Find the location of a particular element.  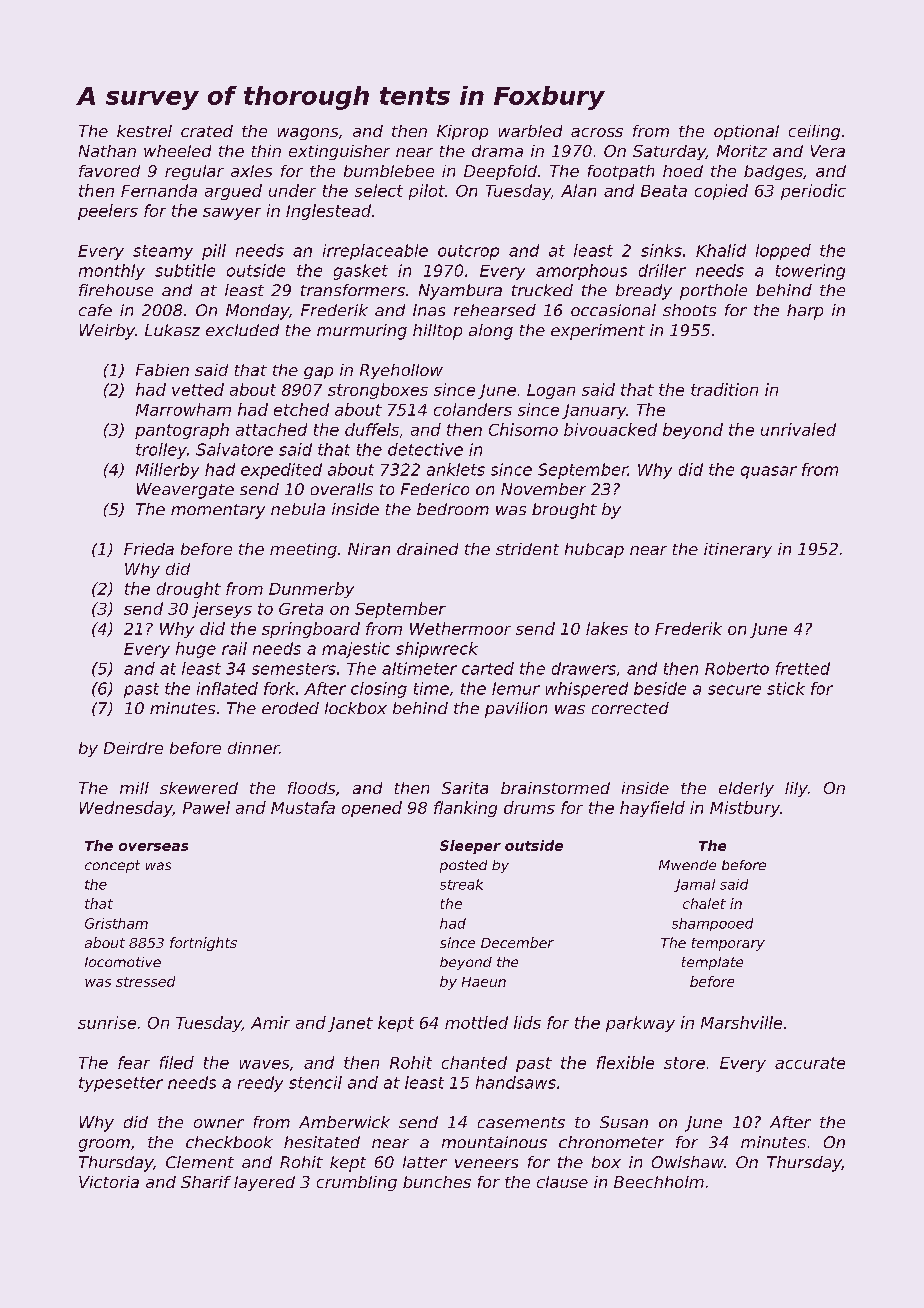

Nathan is located at coordinates (107, 151).
